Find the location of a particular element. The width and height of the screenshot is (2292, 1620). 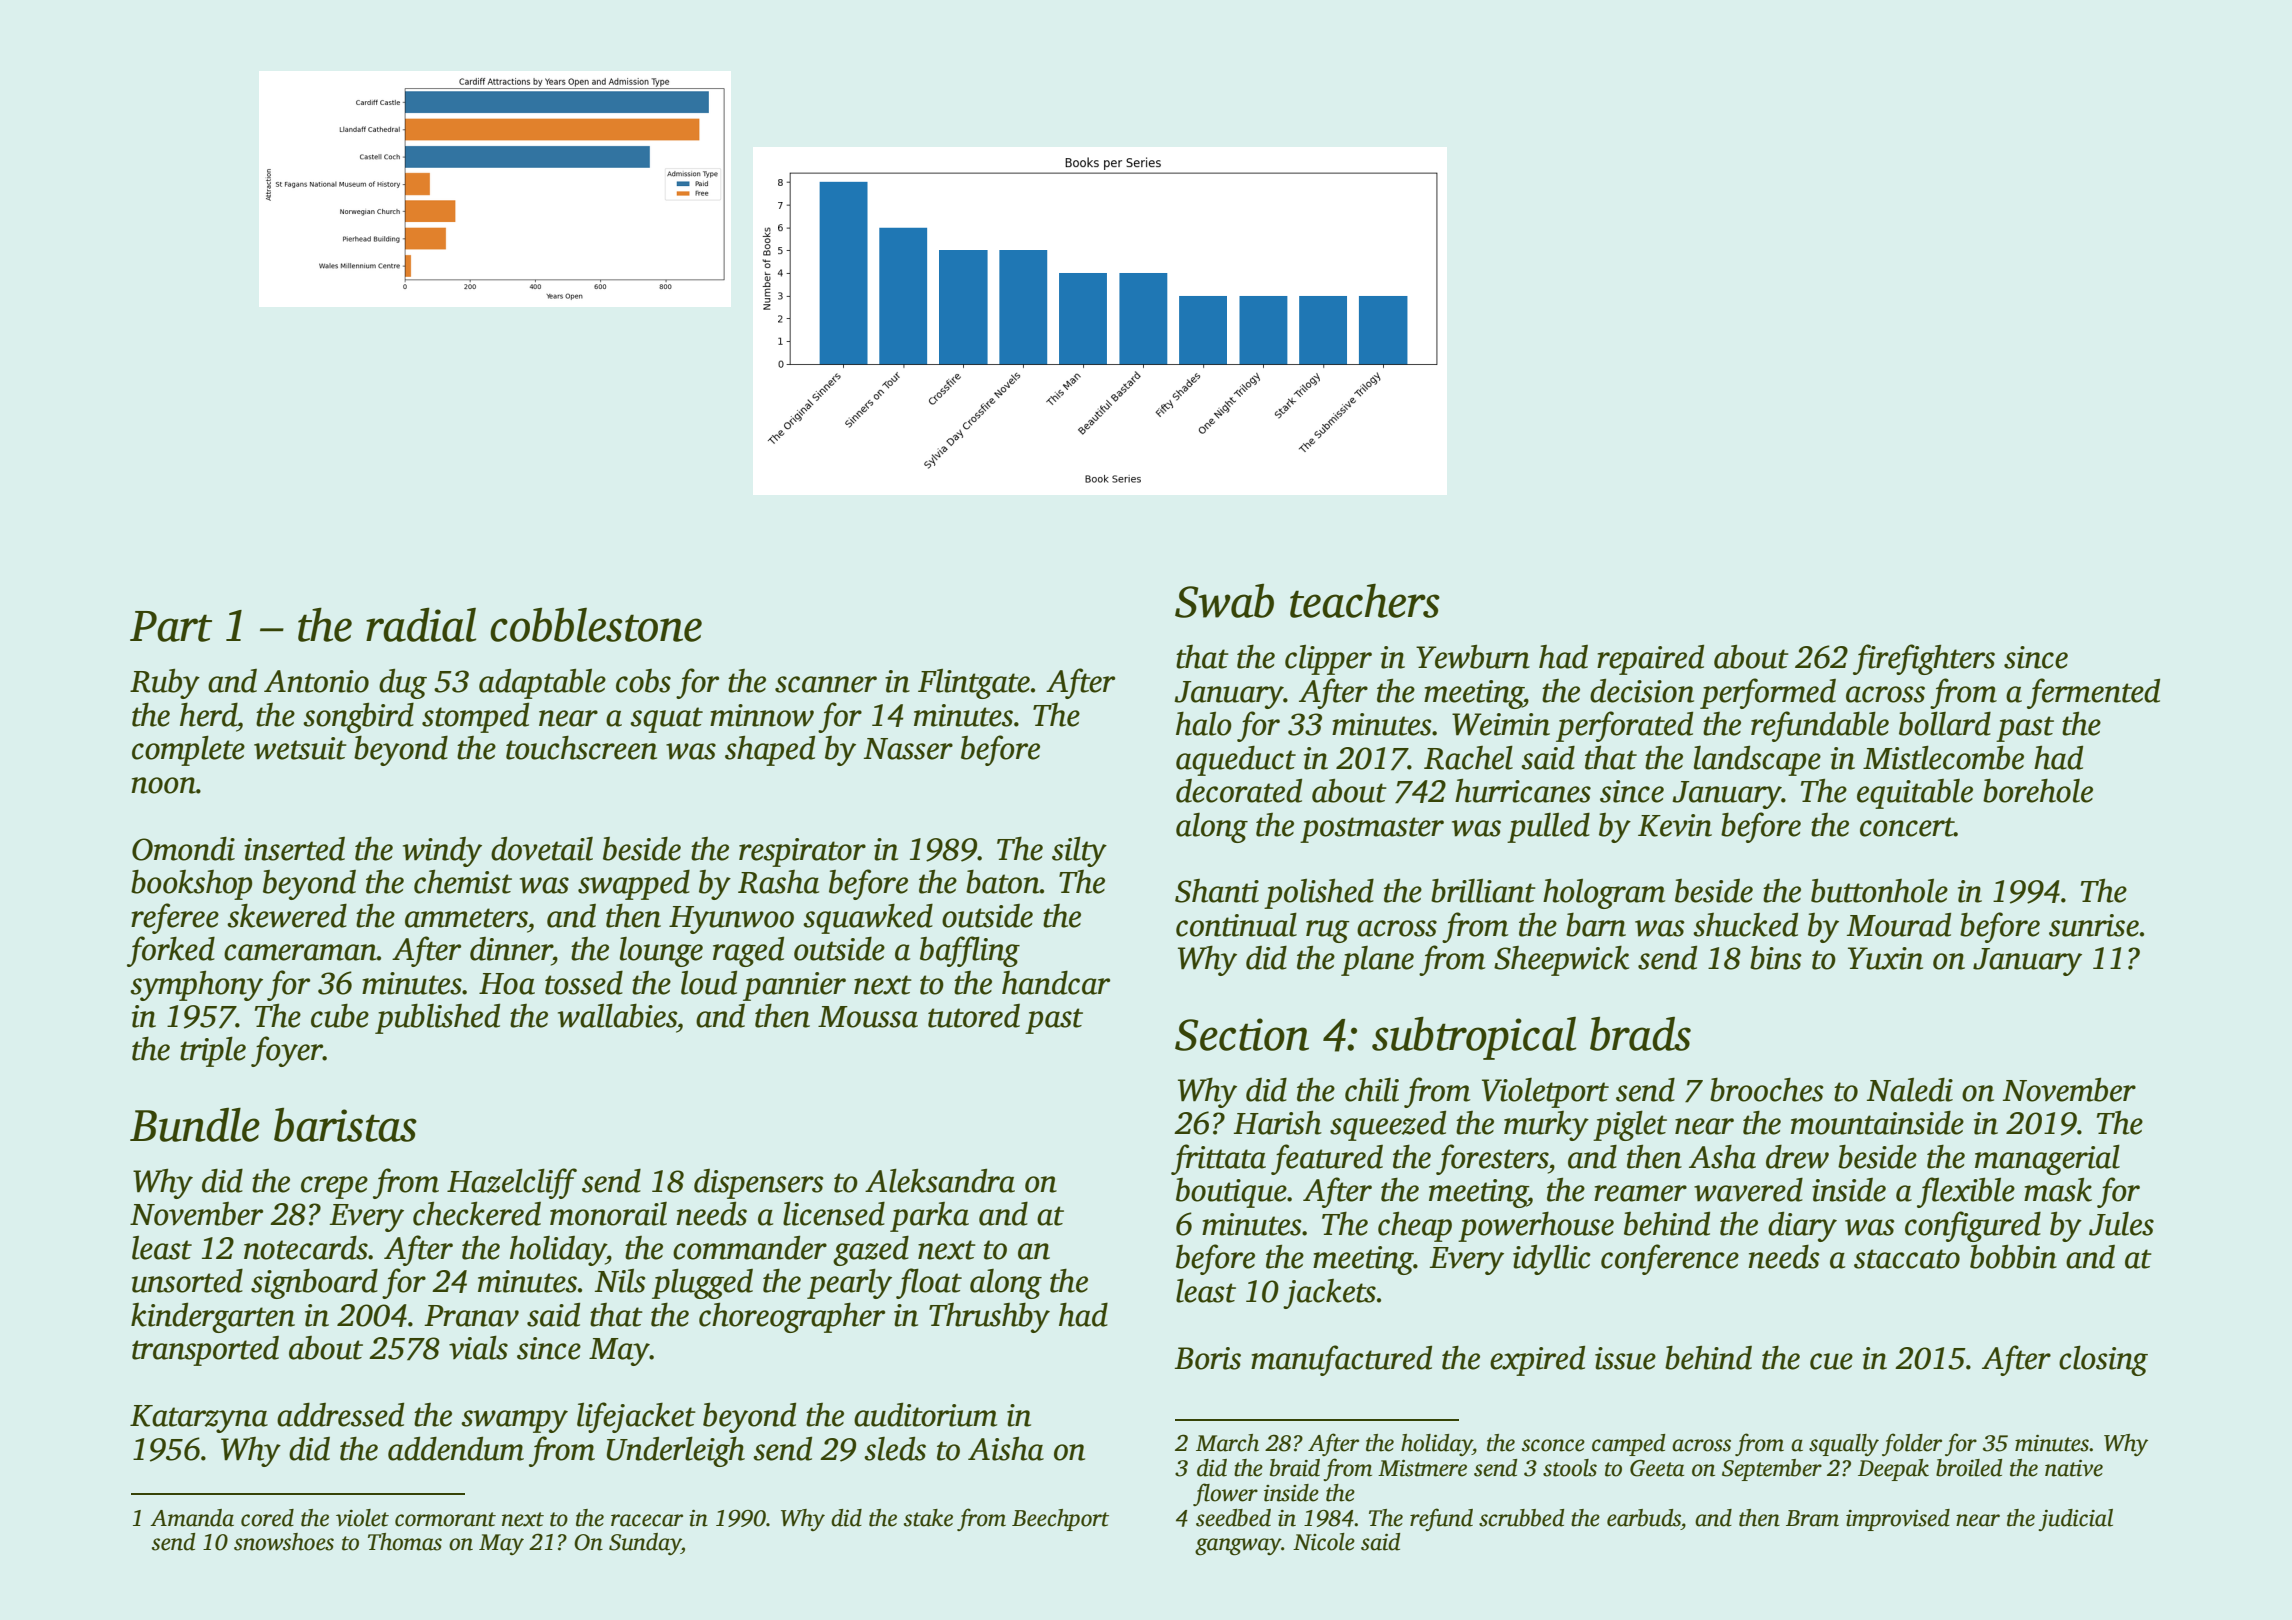

dispensers is located at coordinates (759, 1184).
